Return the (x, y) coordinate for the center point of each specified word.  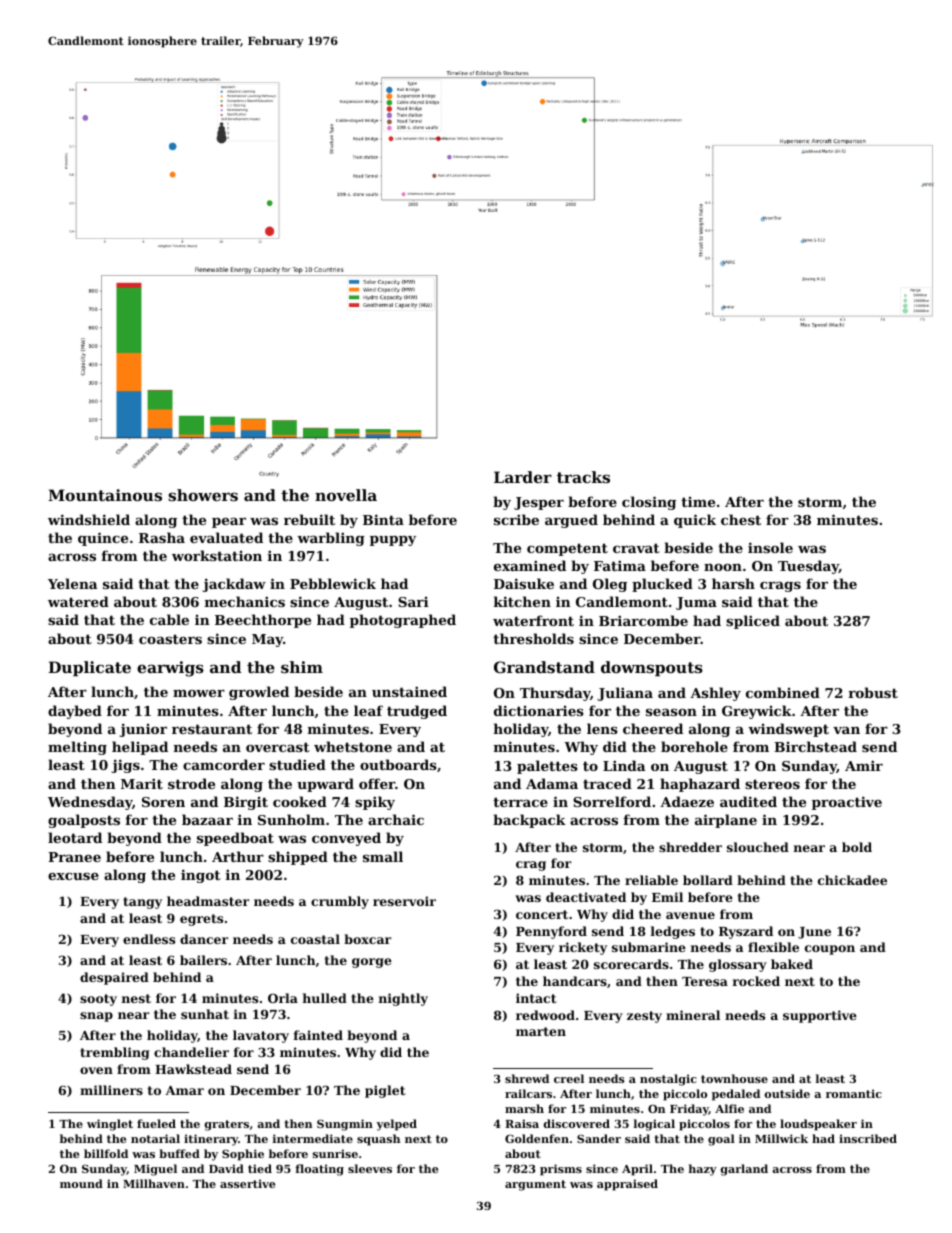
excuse (73, 876)
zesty (644, 1017)
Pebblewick (333, 583)
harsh (733, 583)
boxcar (367, 939)
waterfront (533, 620)
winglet (110, 1125)
